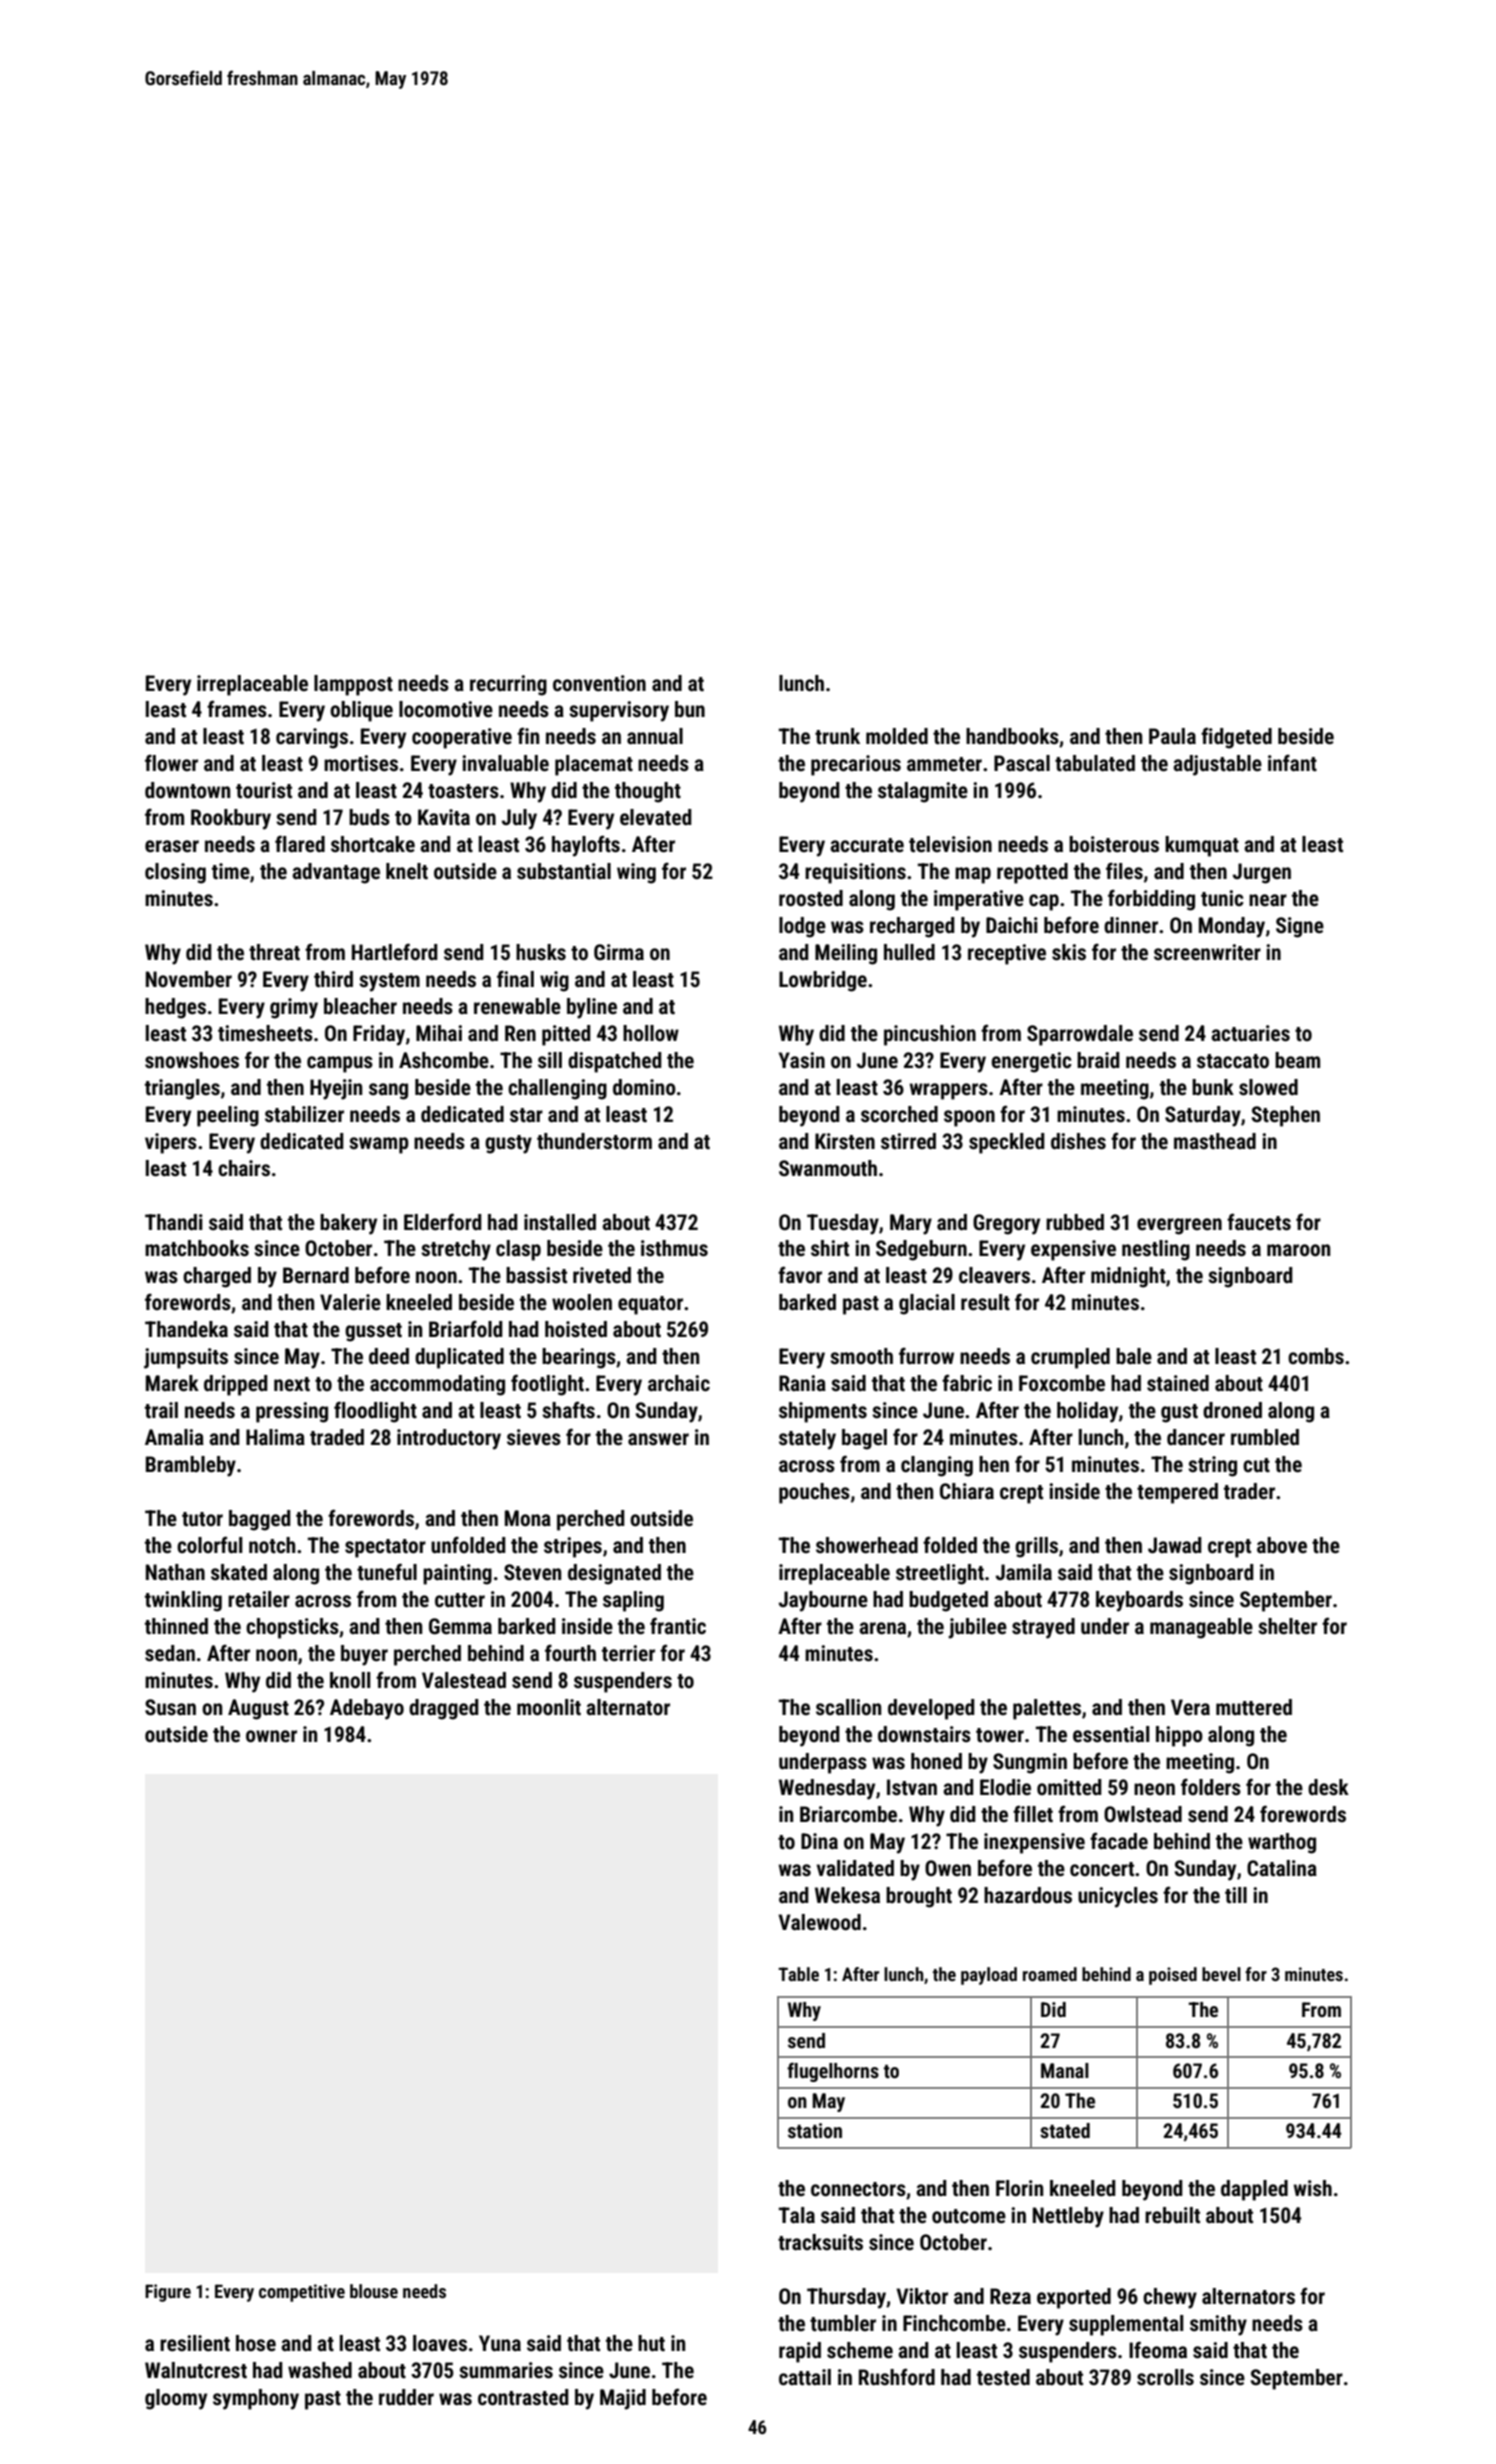 The image size is (1496, 2464). What do you see at coordinates (860, 2350) in the screenshot?
I see `scheme` at bounding box center [860, 2350].
